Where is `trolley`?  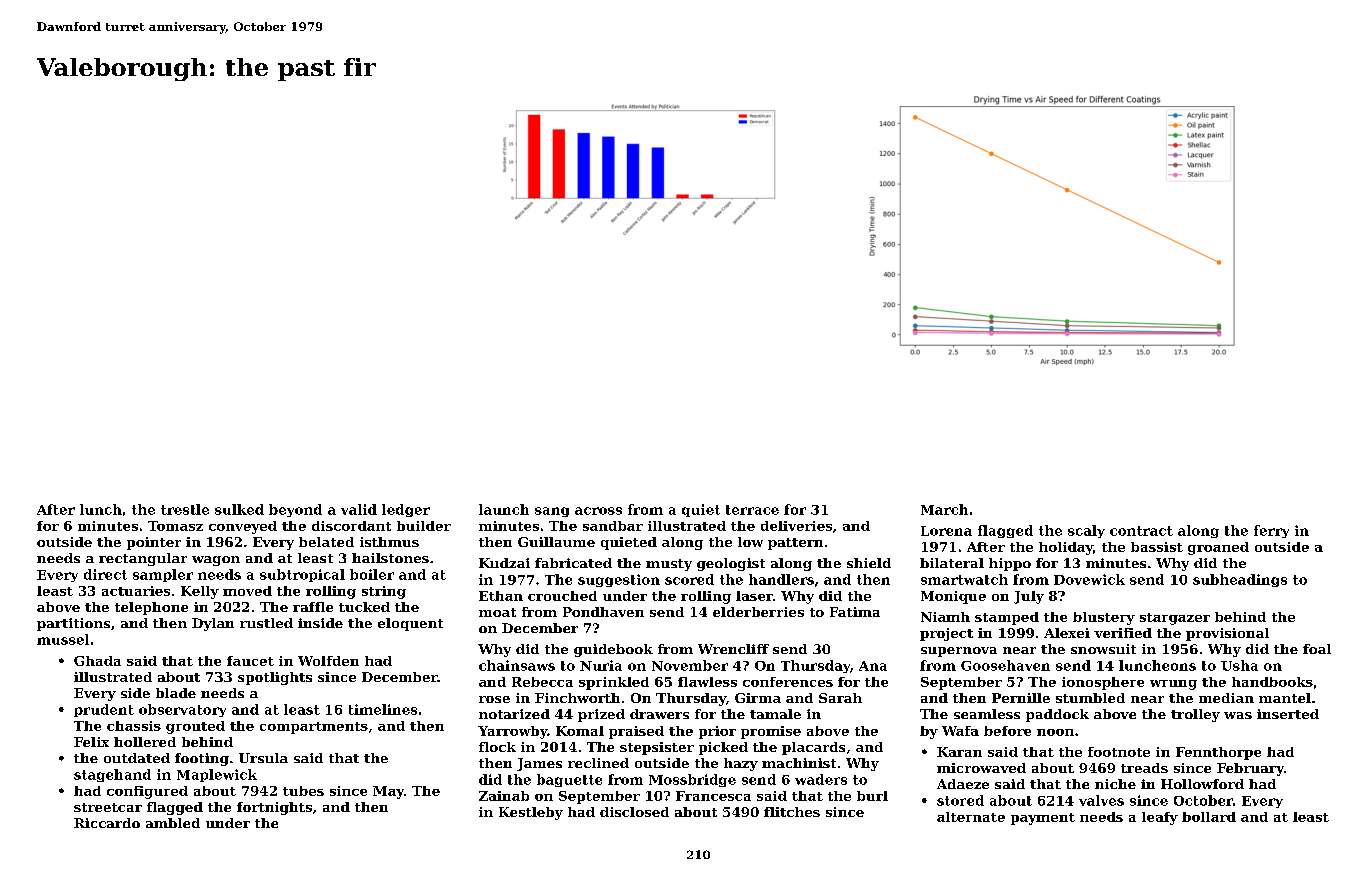 trolley is located at coordinates (1195, 715).
